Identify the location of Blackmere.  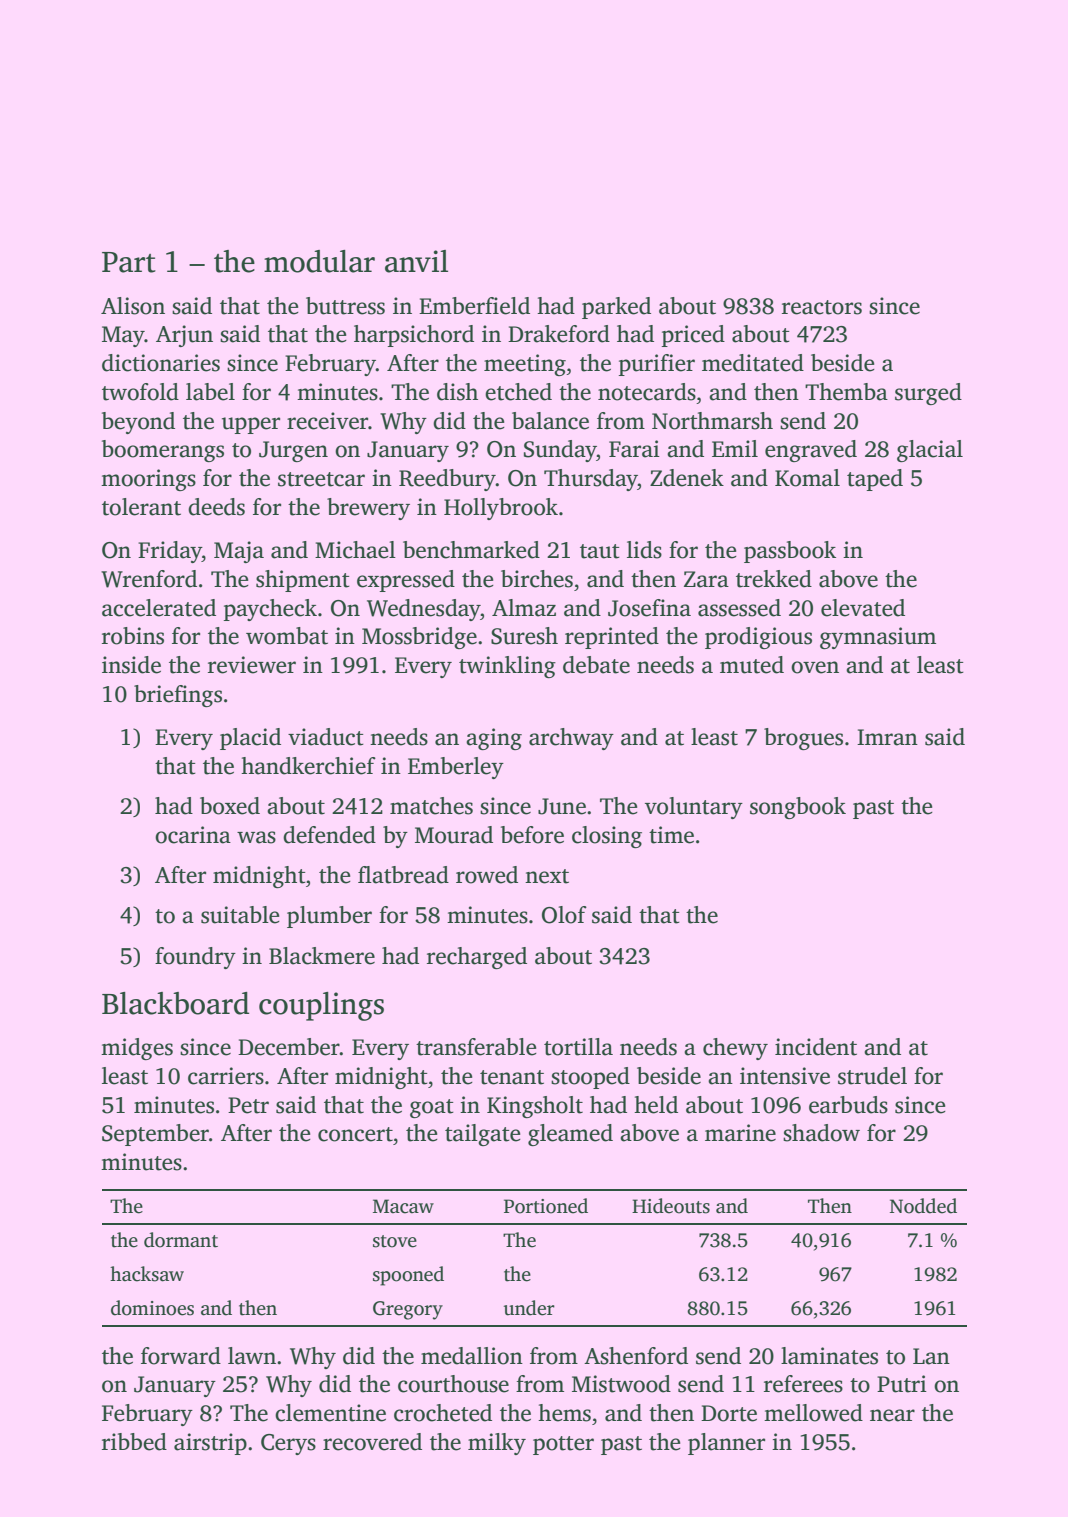
(322, 956).
